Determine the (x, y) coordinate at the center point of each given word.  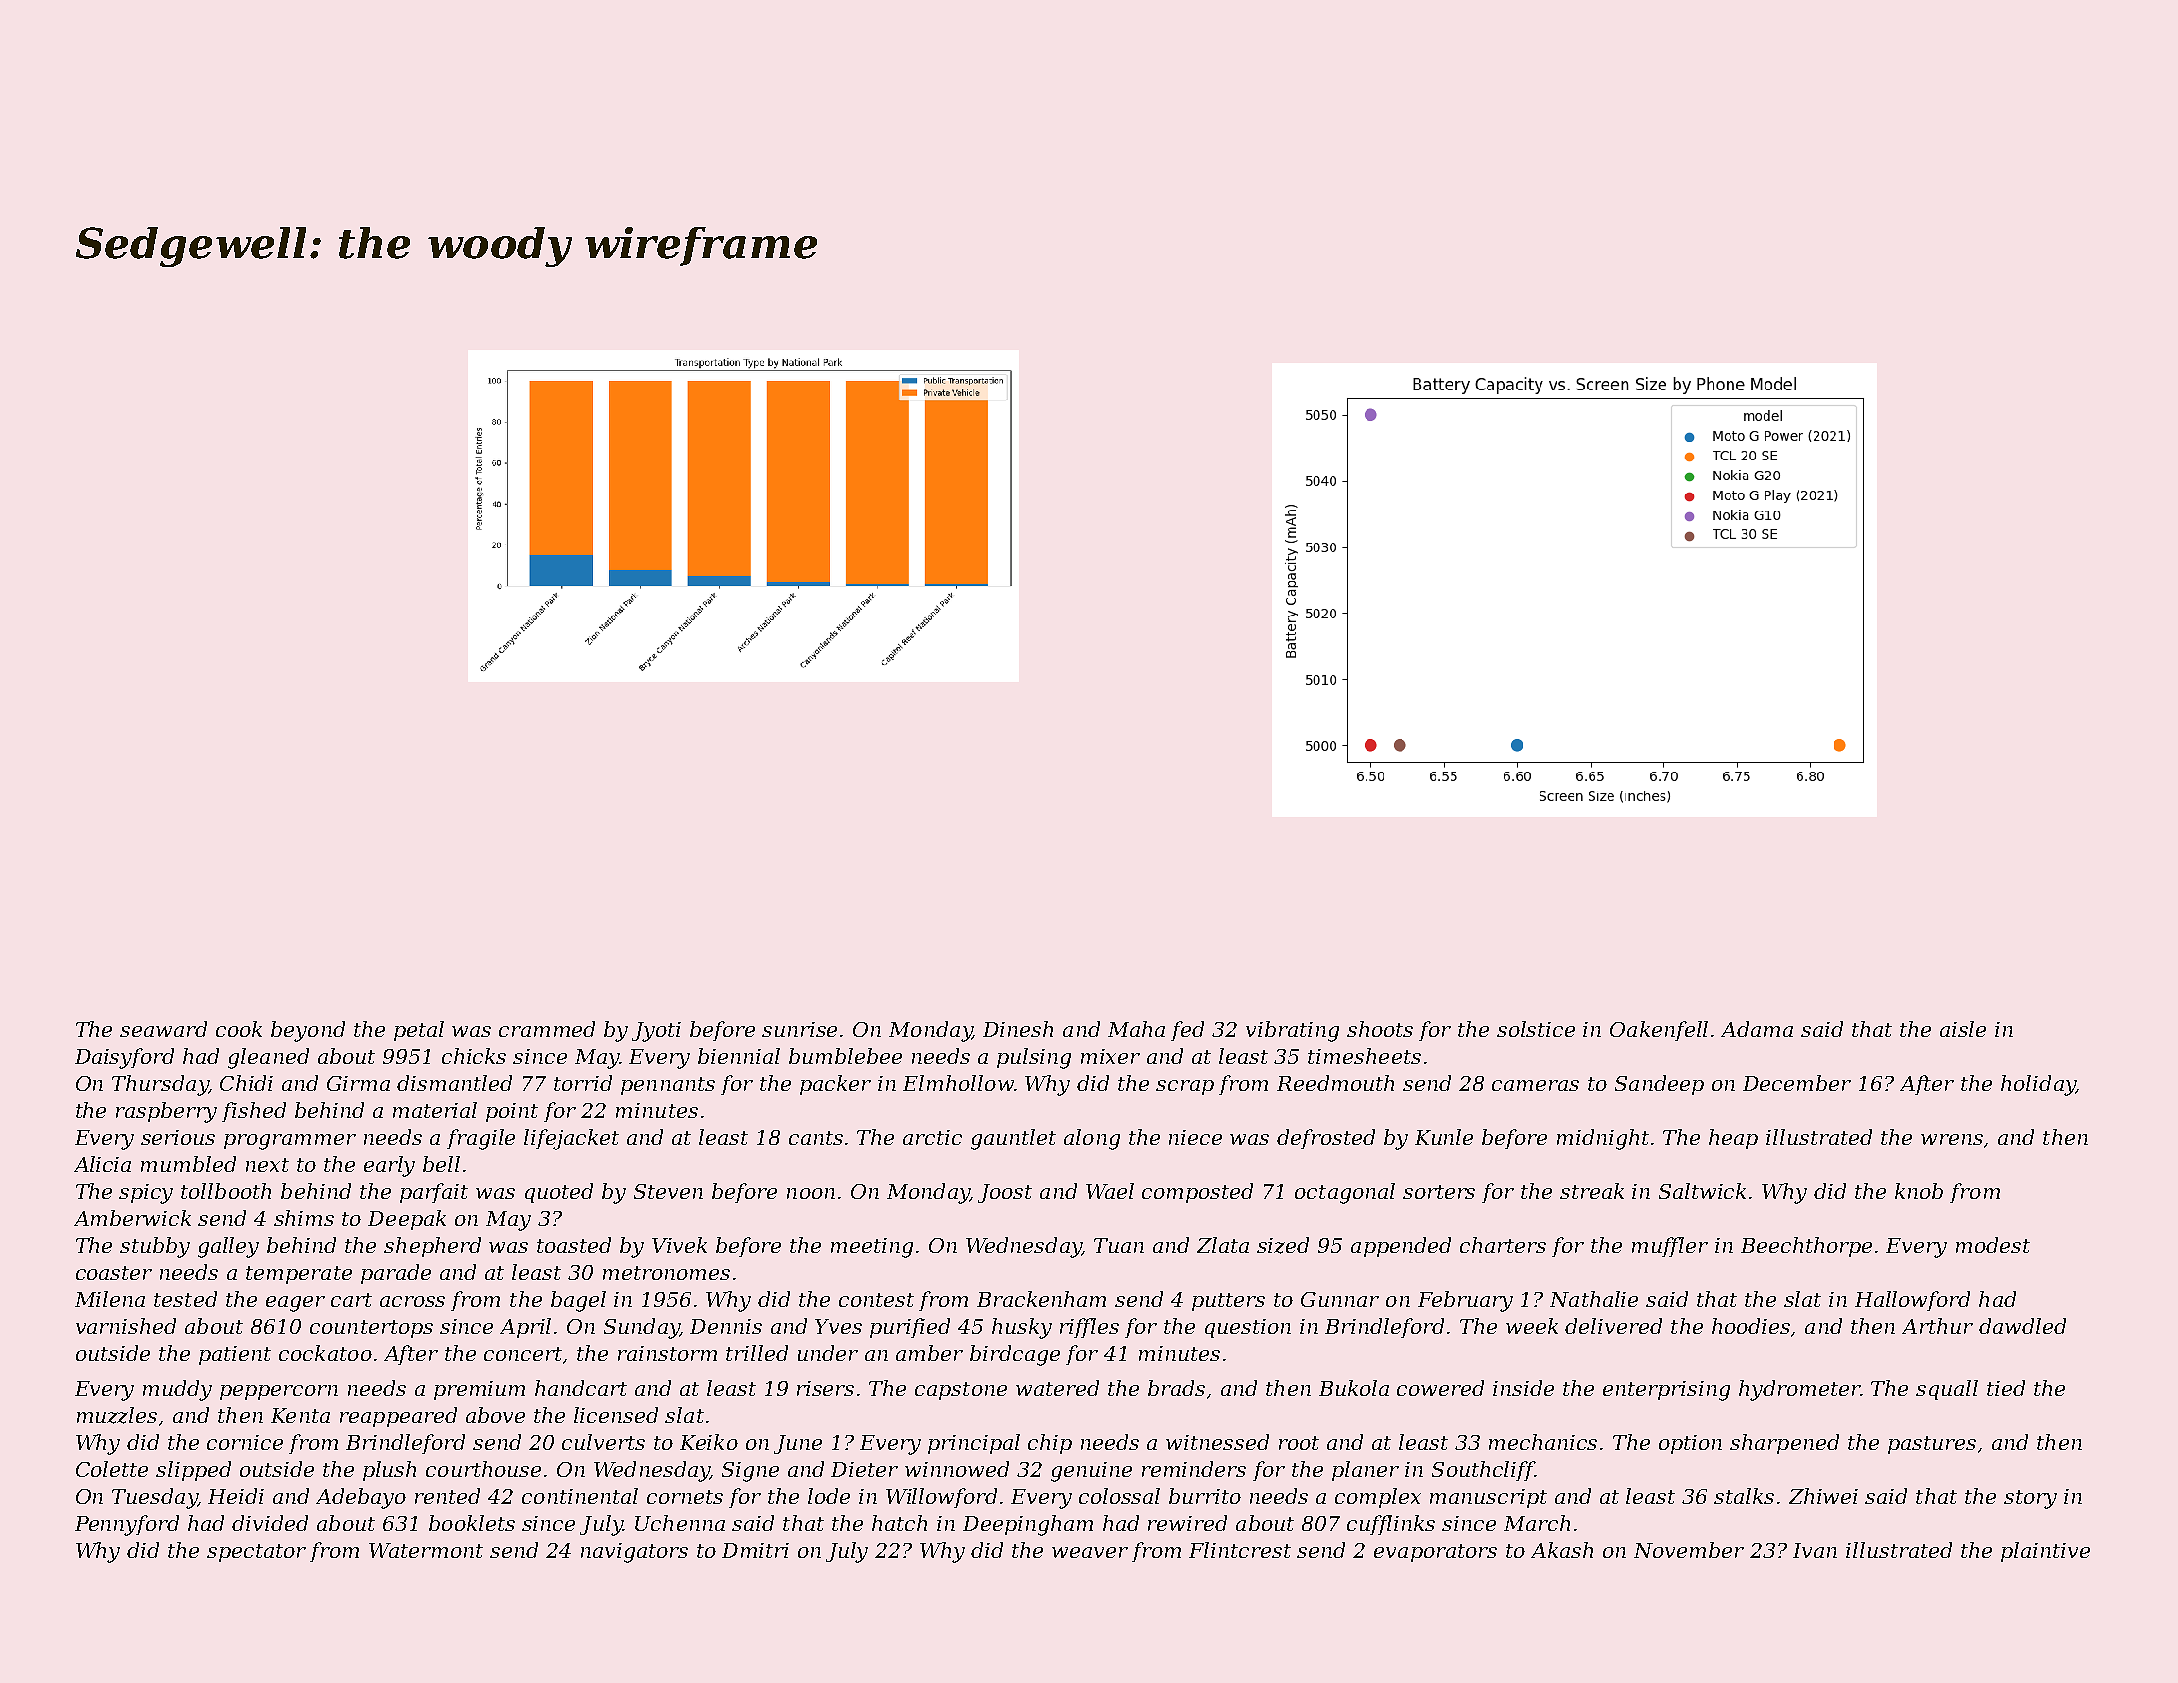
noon (811, 1193)
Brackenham (1041, 1299)
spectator (256, 1553)
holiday (2038, 1085)
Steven (668, 1191)
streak (1592, 1191)
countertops (371, 1329)
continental (580, 1496)
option (1690, 1444)
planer (1365, 1471)
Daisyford (124, 1058)
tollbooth (226, 1191)
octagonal (1345, 1193)
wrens (1952, 1139)
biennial (739, 1056)
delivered (1613, 1326)
